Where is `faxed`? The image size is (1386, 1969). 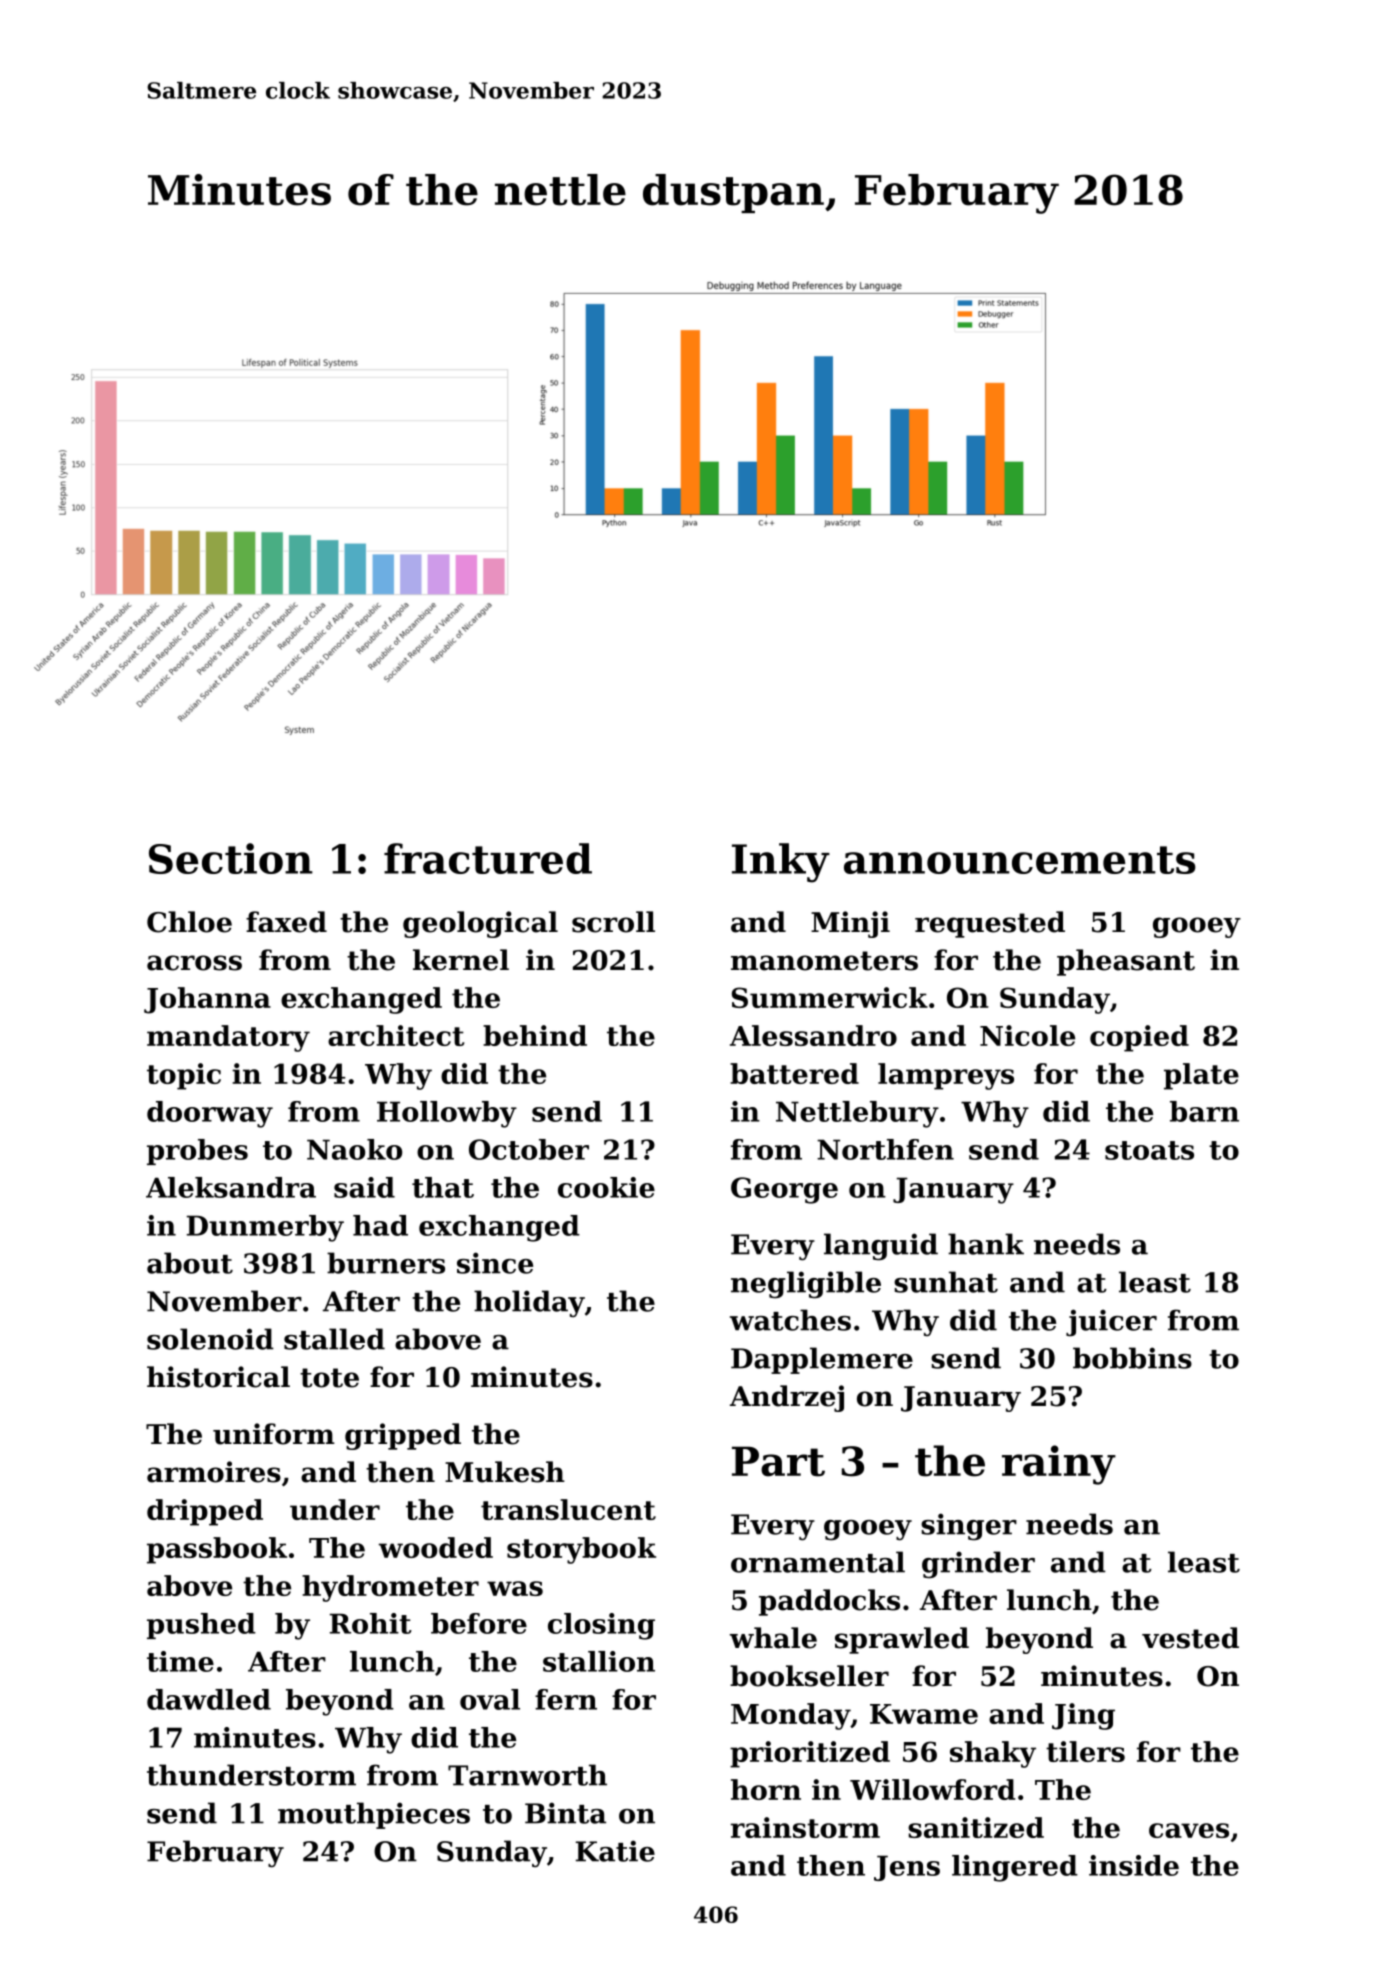
faxed is located at coordinates (286, 922).
